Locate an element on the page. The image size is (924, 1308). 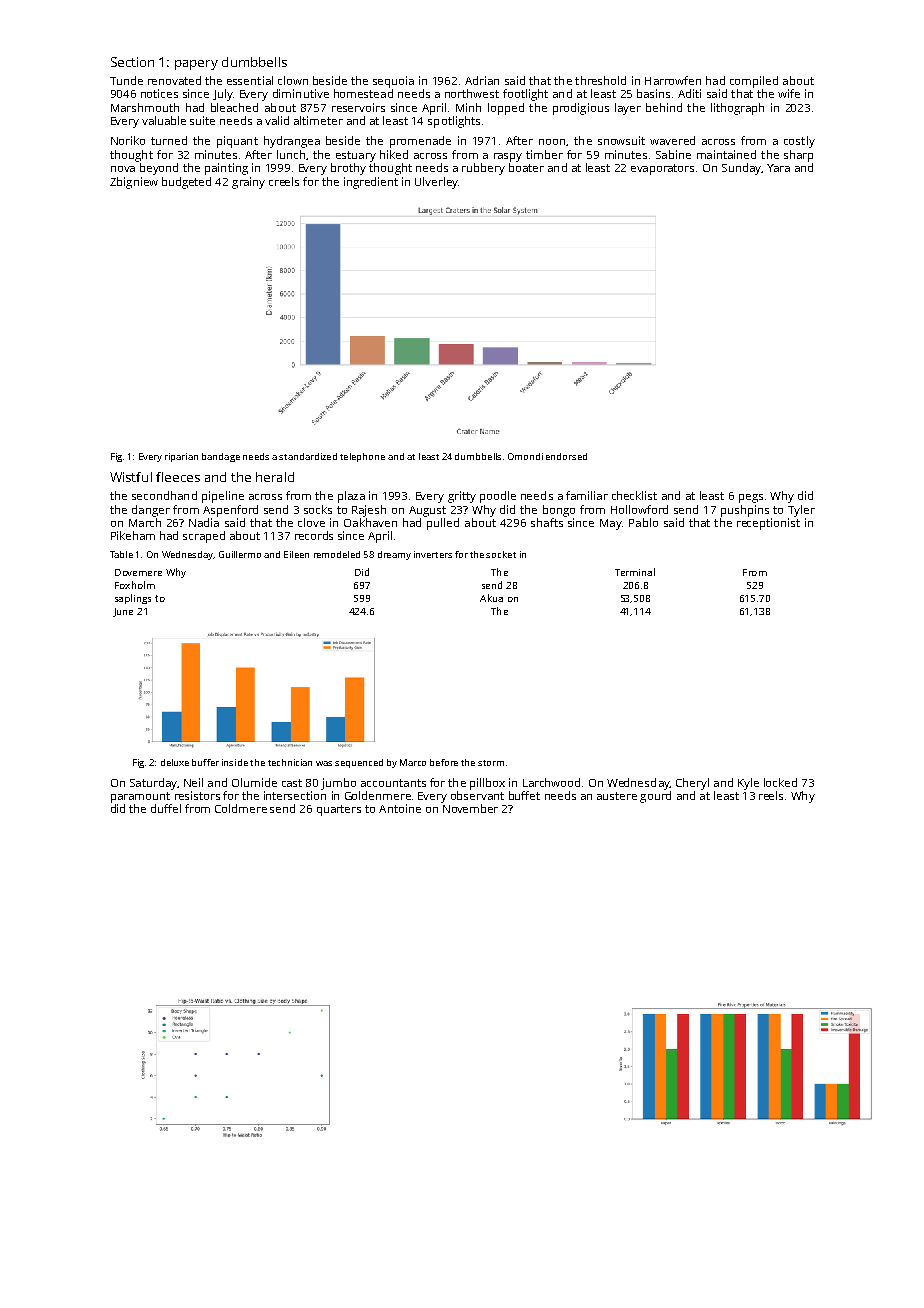
snowsuit is located at coordinates (621, 140).
